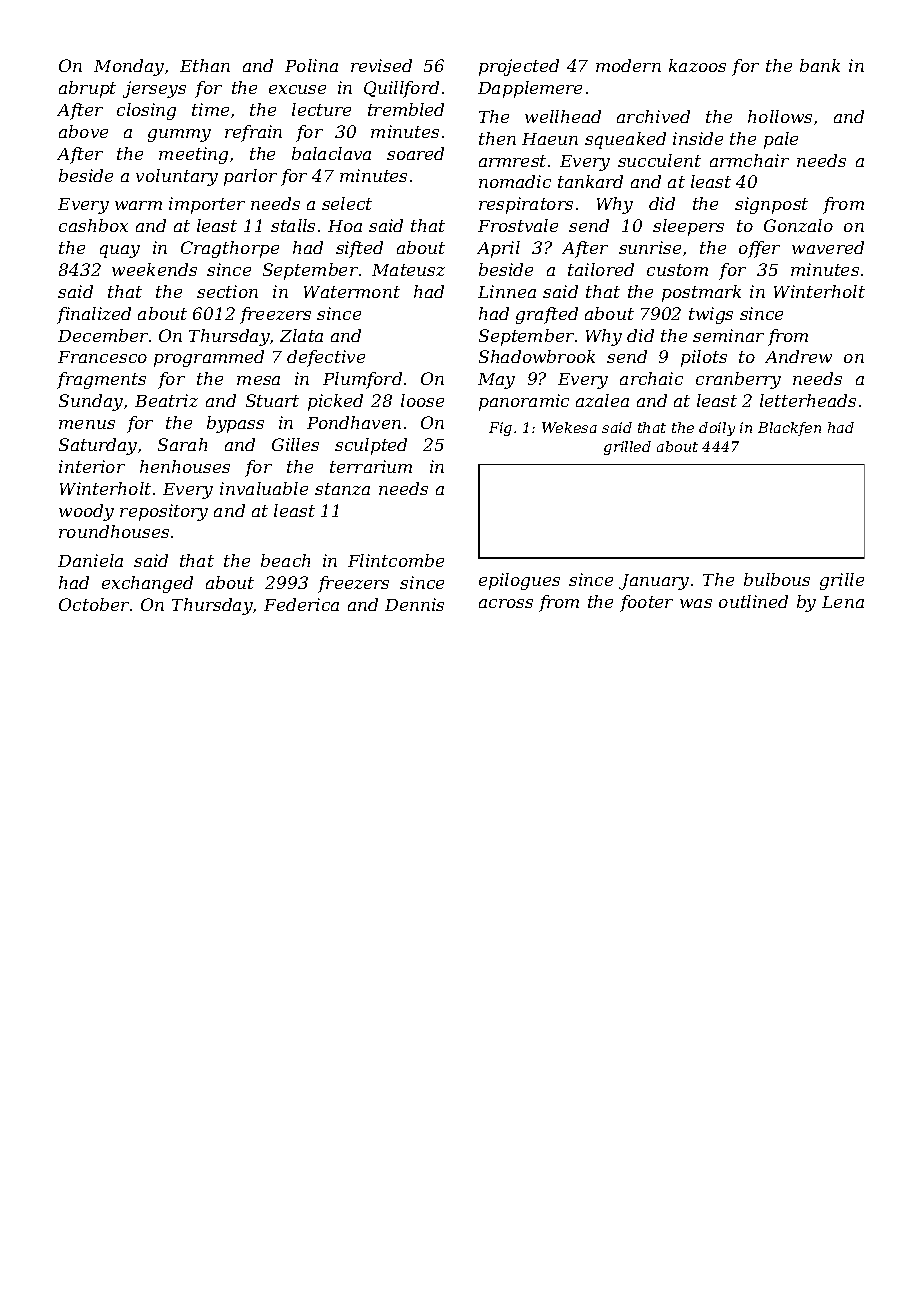 The width and height of the screenshot is (924, 1308). Describe the element at coordinates (659, 160) in the screenshot. I see `succulent` at that location.
